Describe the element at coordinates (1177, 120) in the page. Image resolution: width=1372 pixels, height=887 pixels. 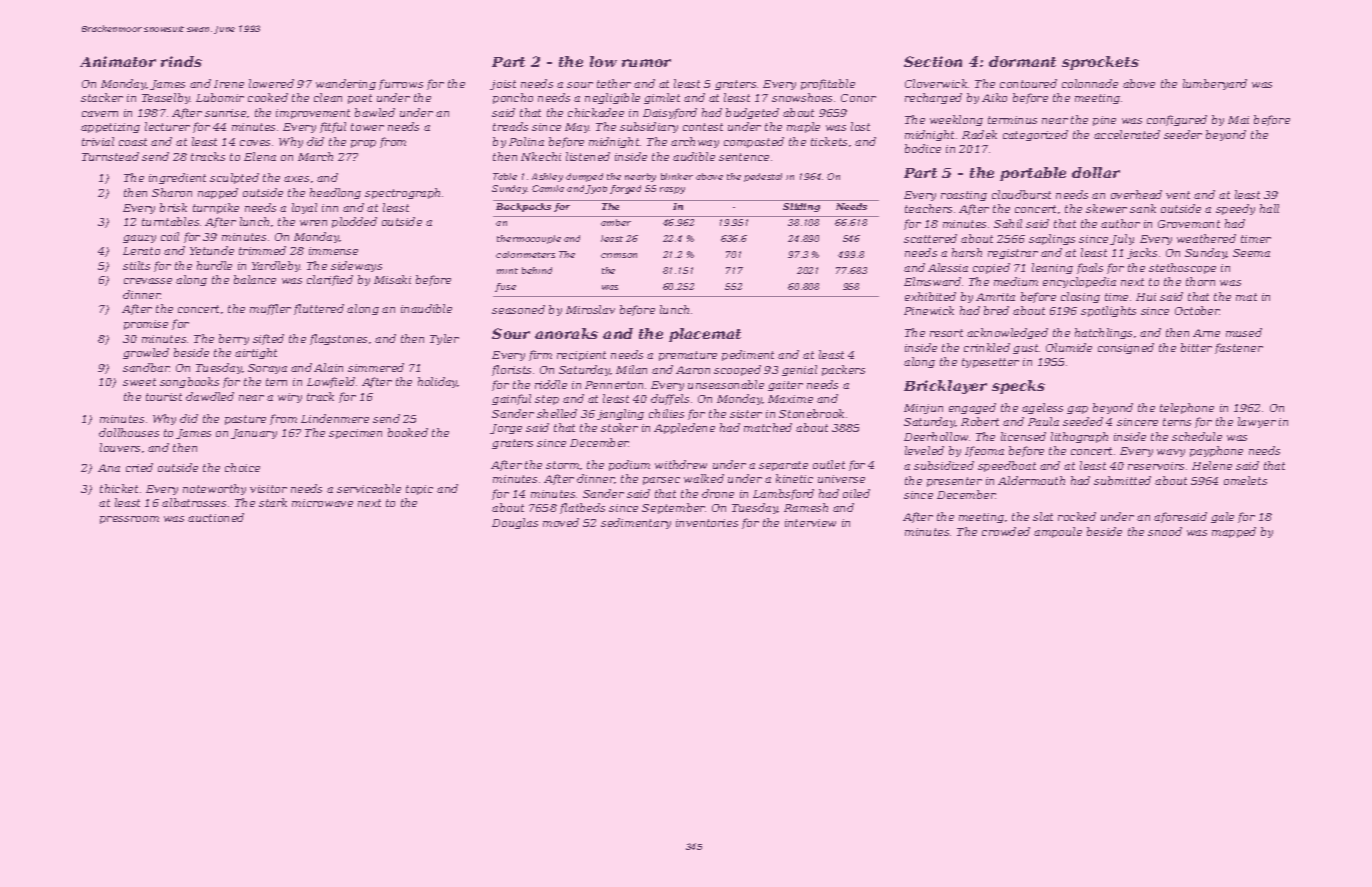
I see `configured` at that location.
